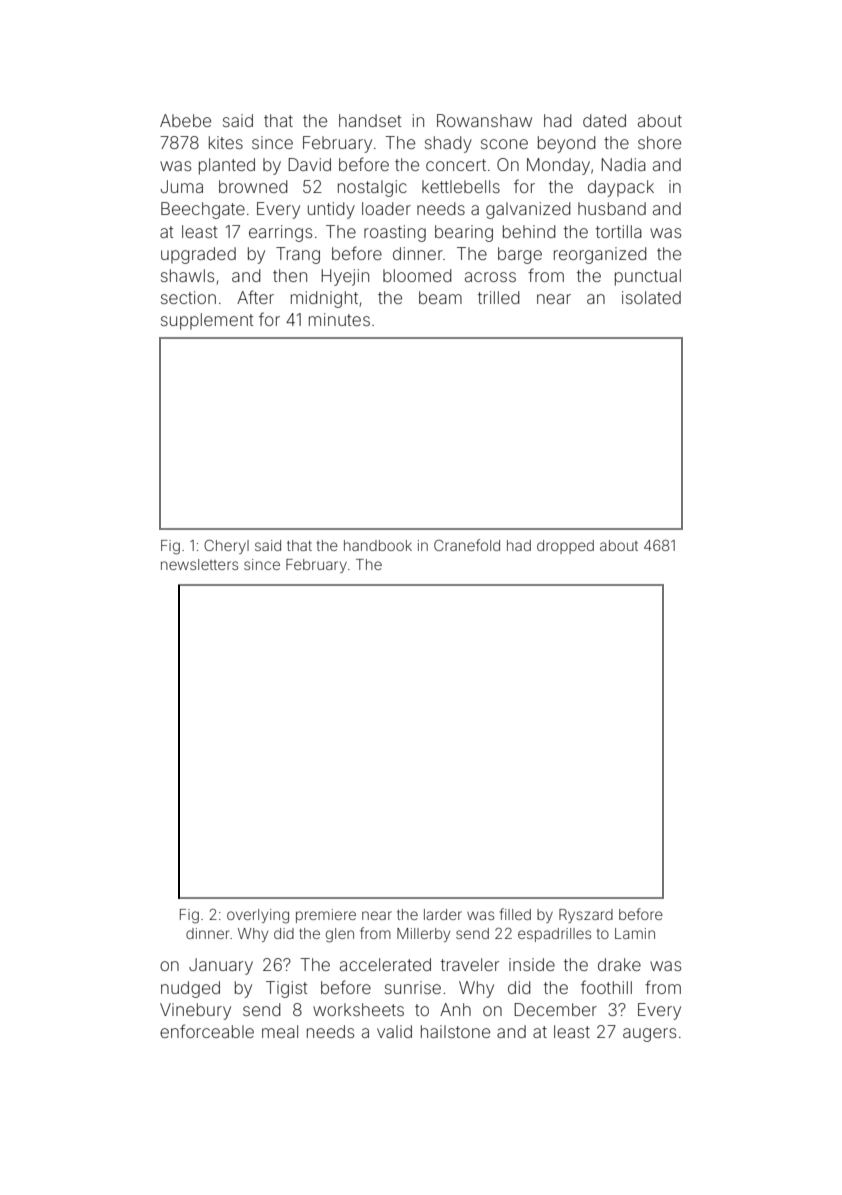 The height and width of the screenshot is (1195, 842). I want to click on meal, so click(280, 1031).
